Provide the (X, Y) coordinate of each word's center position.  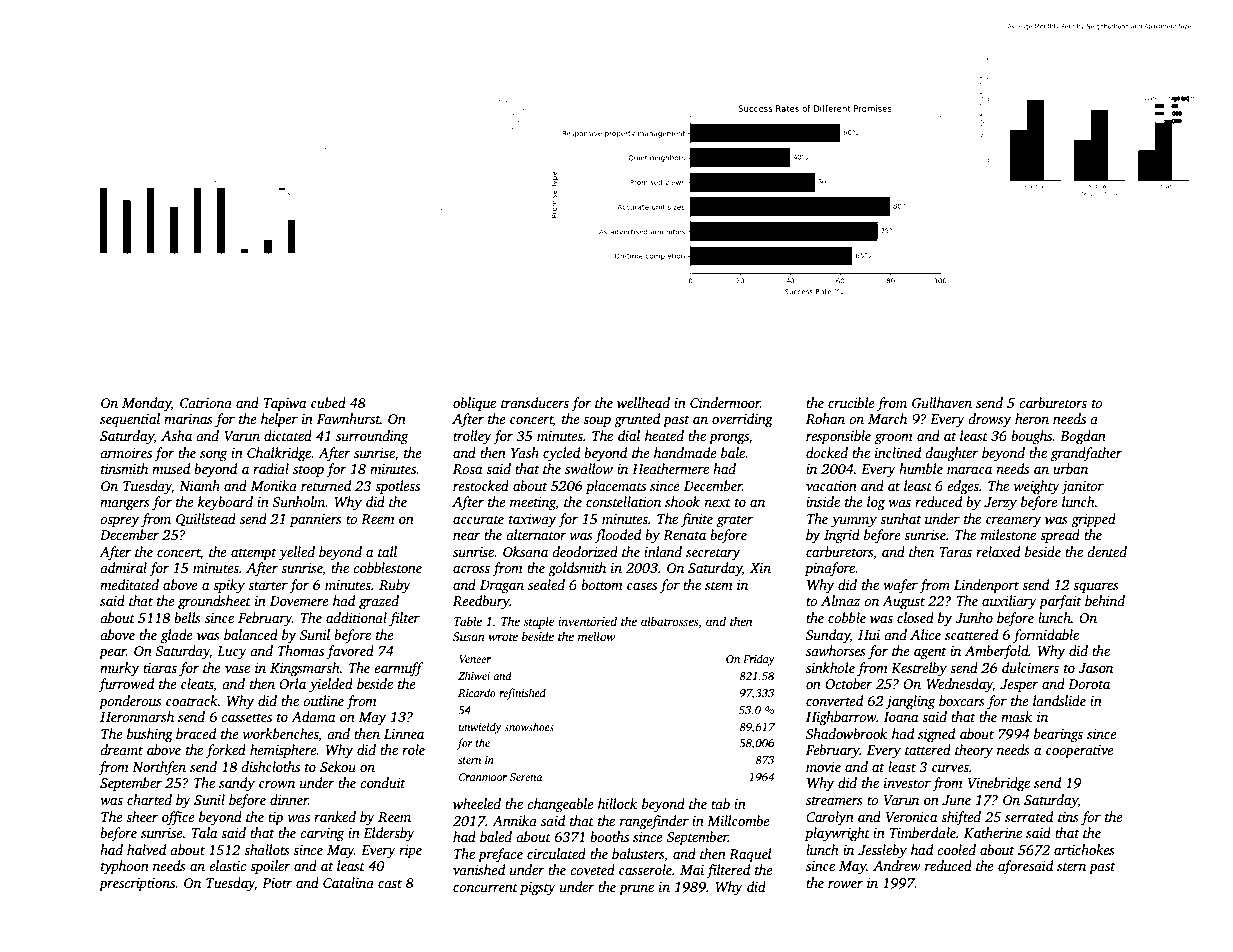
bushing (150, 735)
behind (1105, 600)
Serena (526, 777)
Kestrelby (919, 669)
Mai (692, 870)
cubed (328, 402)
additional (356, 617)
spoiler (270, 867)
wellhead (643, 402)
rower (845, 884)
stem (719, 585)
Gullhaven (942, 402)
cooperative (1080, 751)
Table (468, 621)
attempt (254, 554)
